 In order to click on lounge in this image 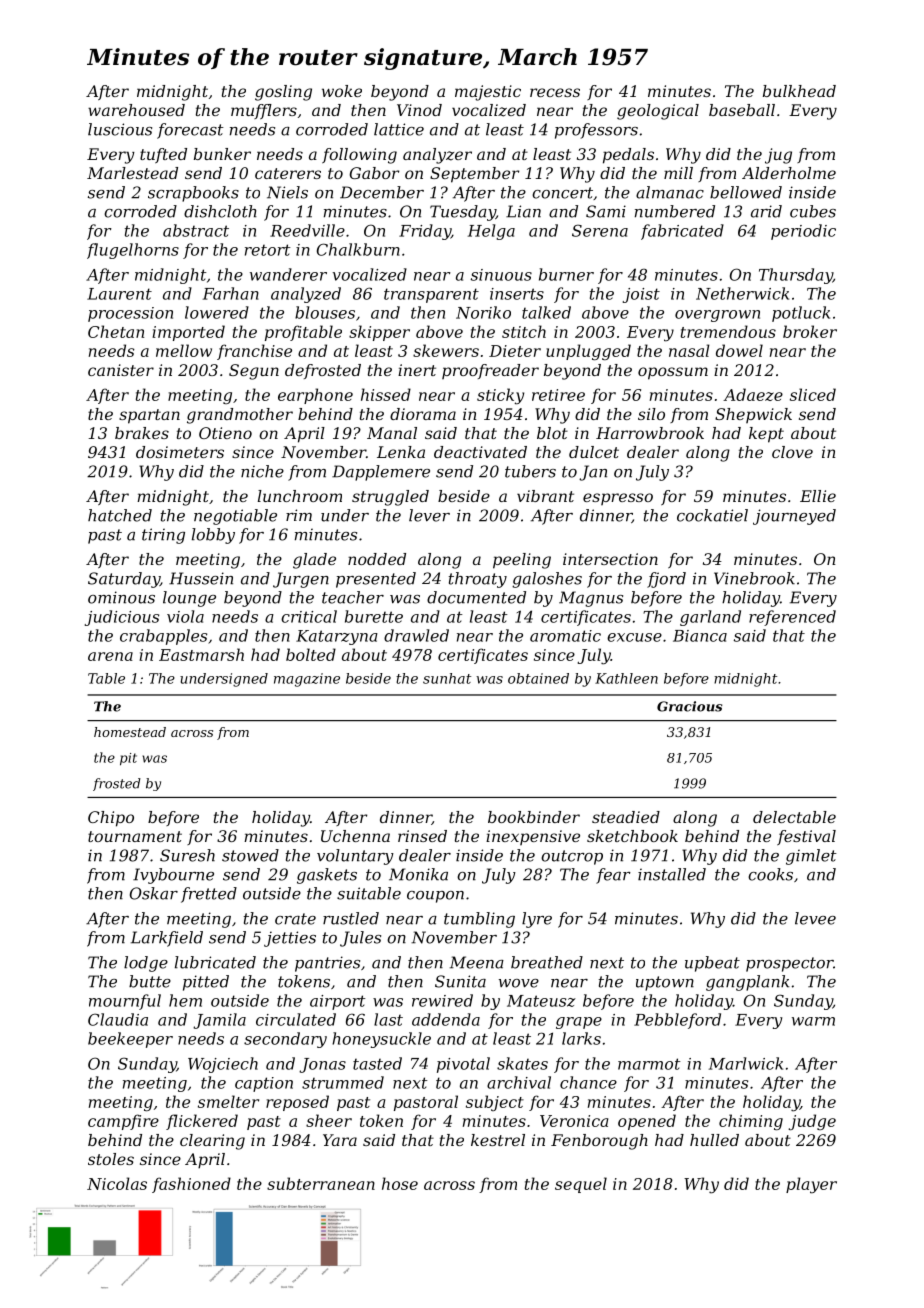, I will do `click(189, 599)`.
